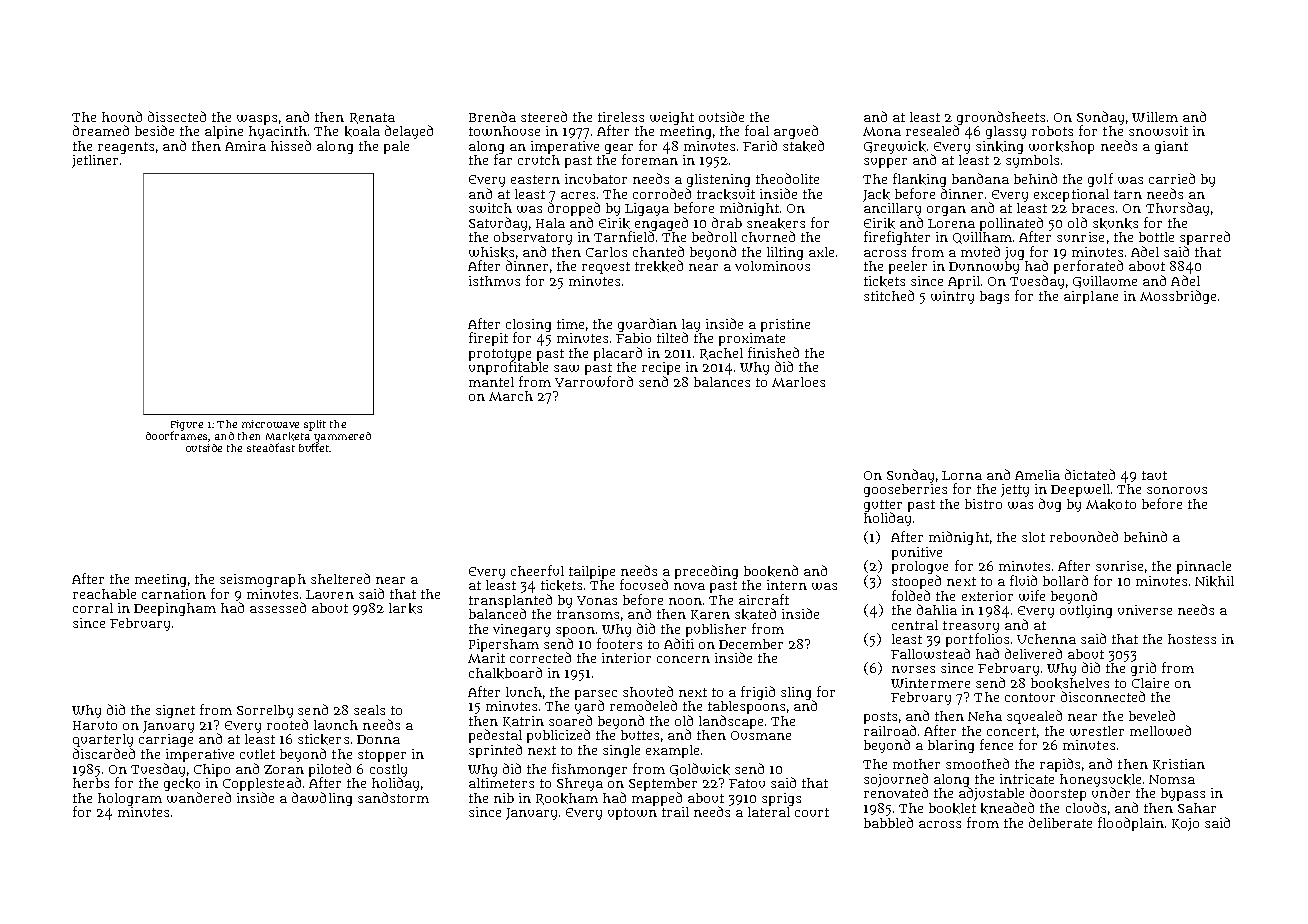  Describe the element at coordinates (130, 799) in the document. I see `hologram` at that location.
